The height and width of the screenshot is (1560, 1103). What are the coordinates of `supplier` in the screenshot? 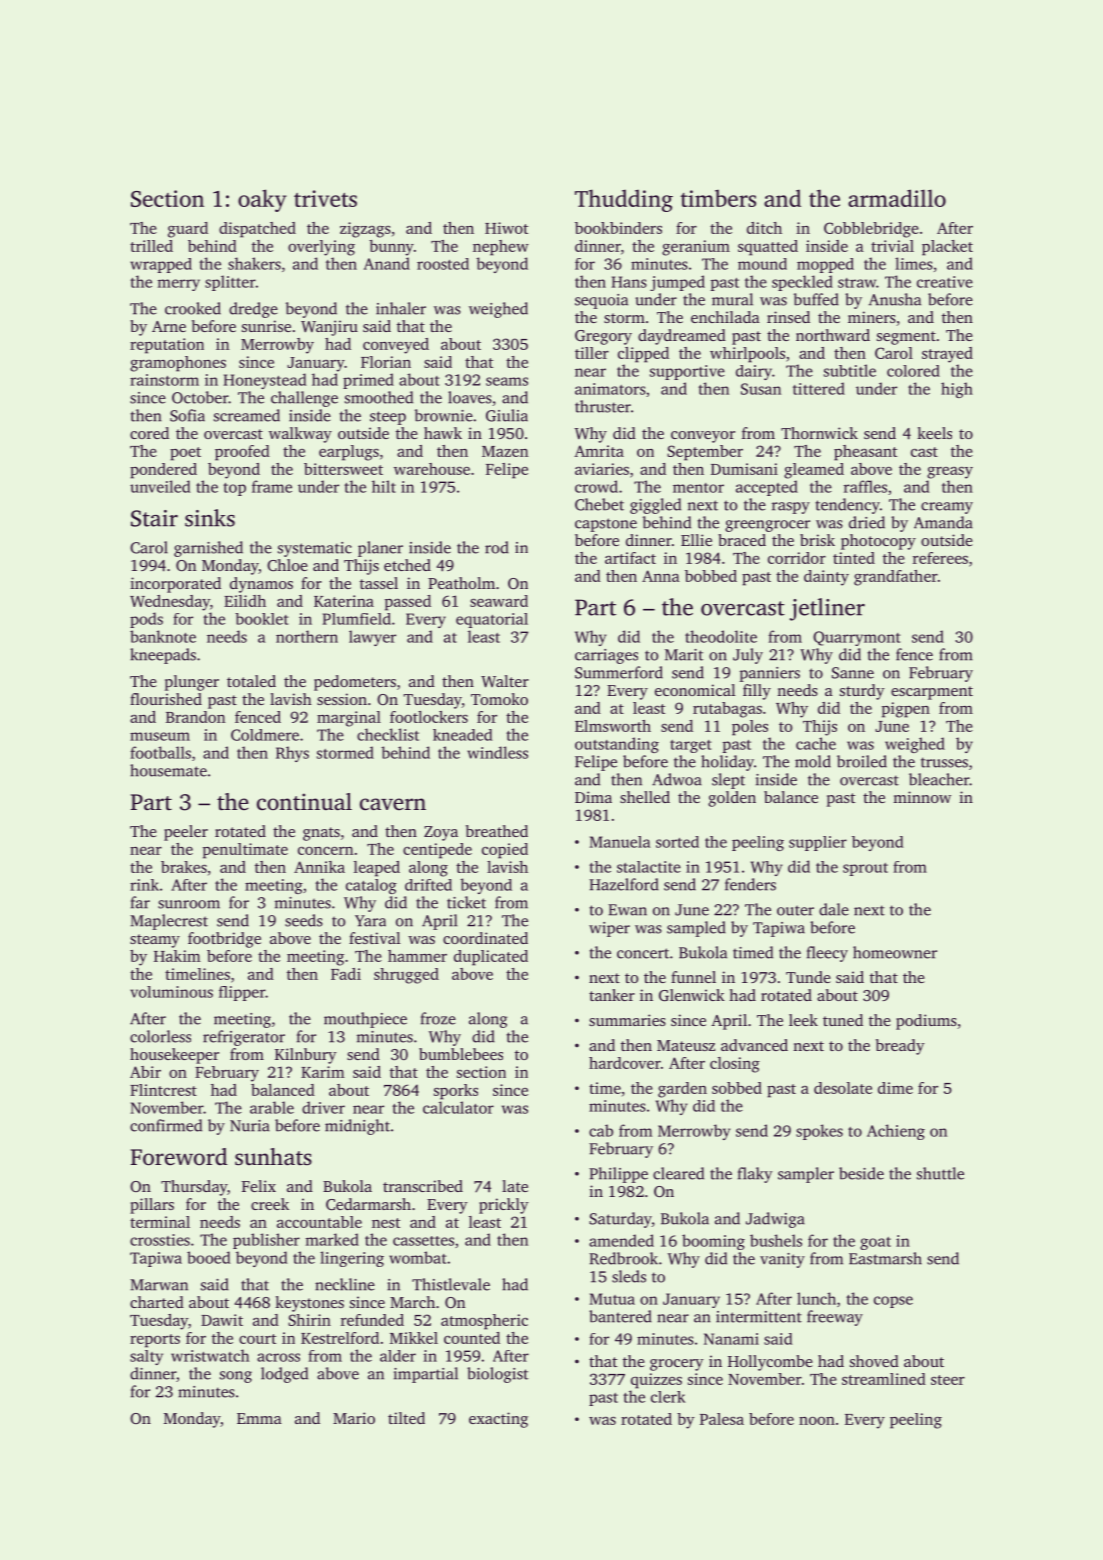 It's located at (818, 843).
